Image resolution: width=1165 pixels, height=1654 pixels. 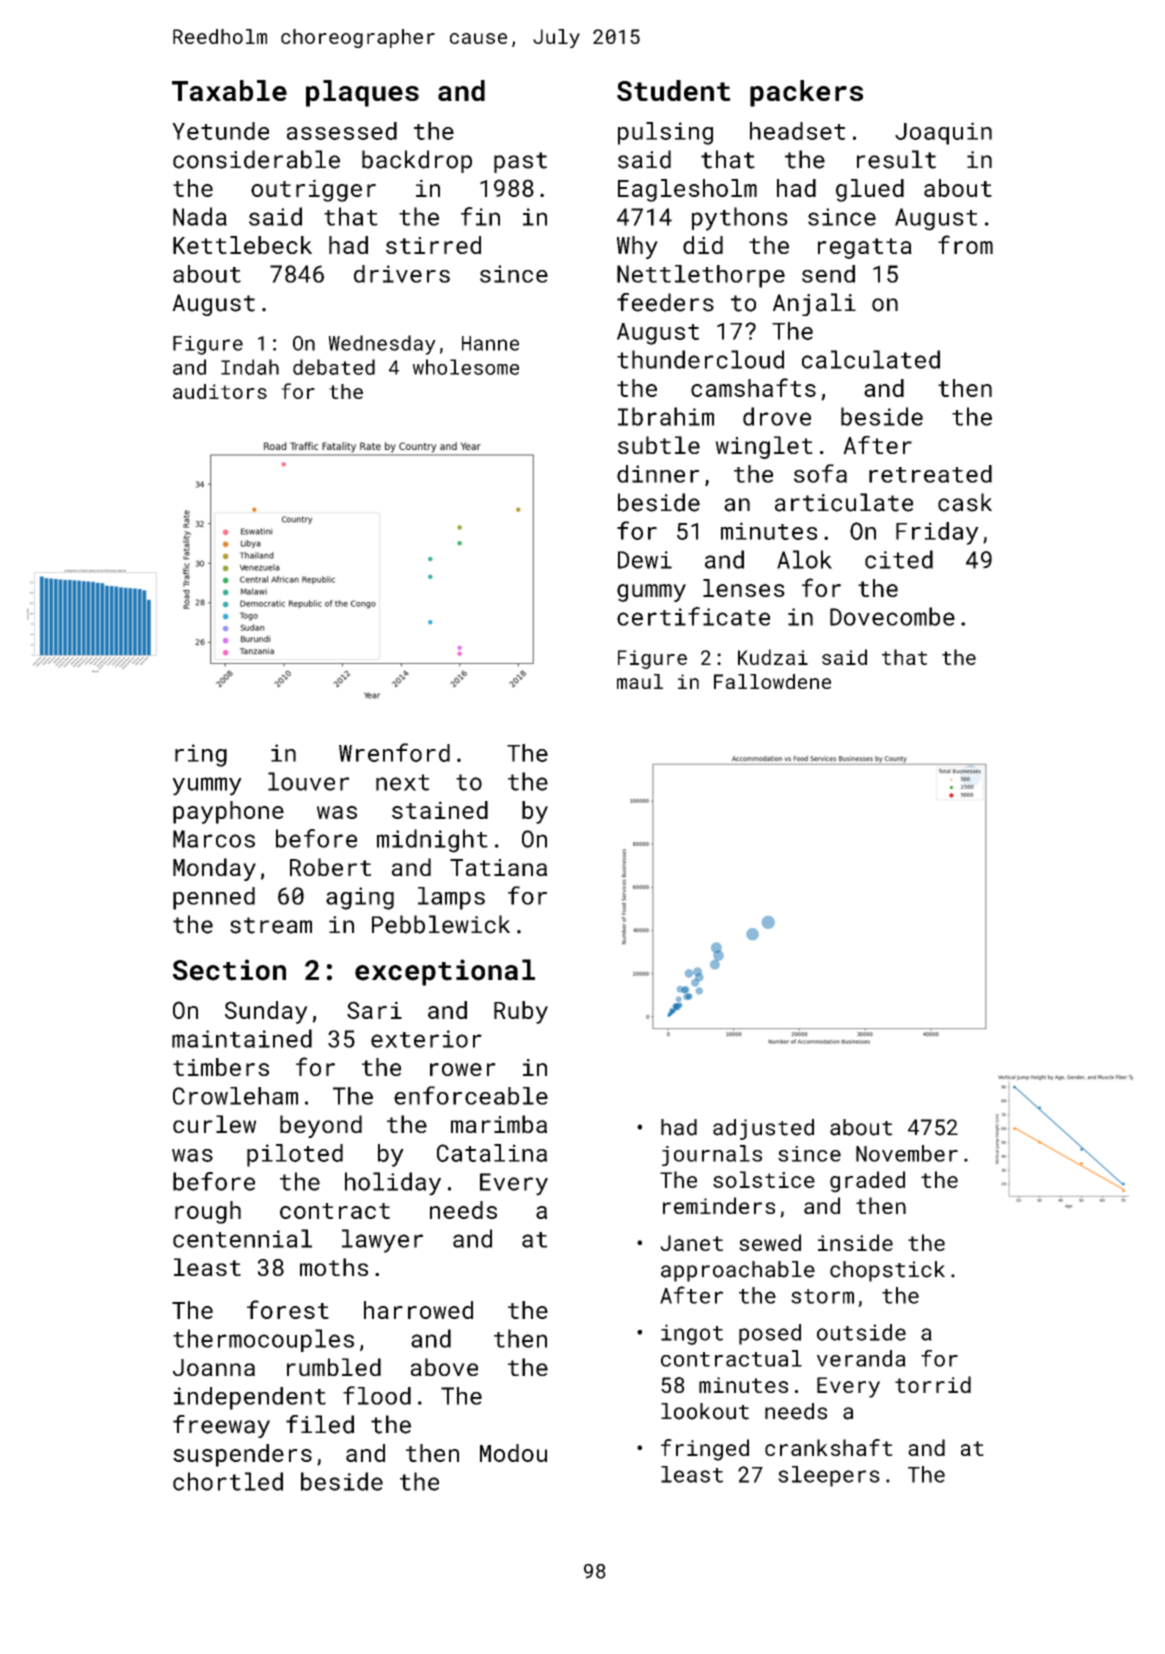 I want to click on Taxable, so click(x=229, y=90).
